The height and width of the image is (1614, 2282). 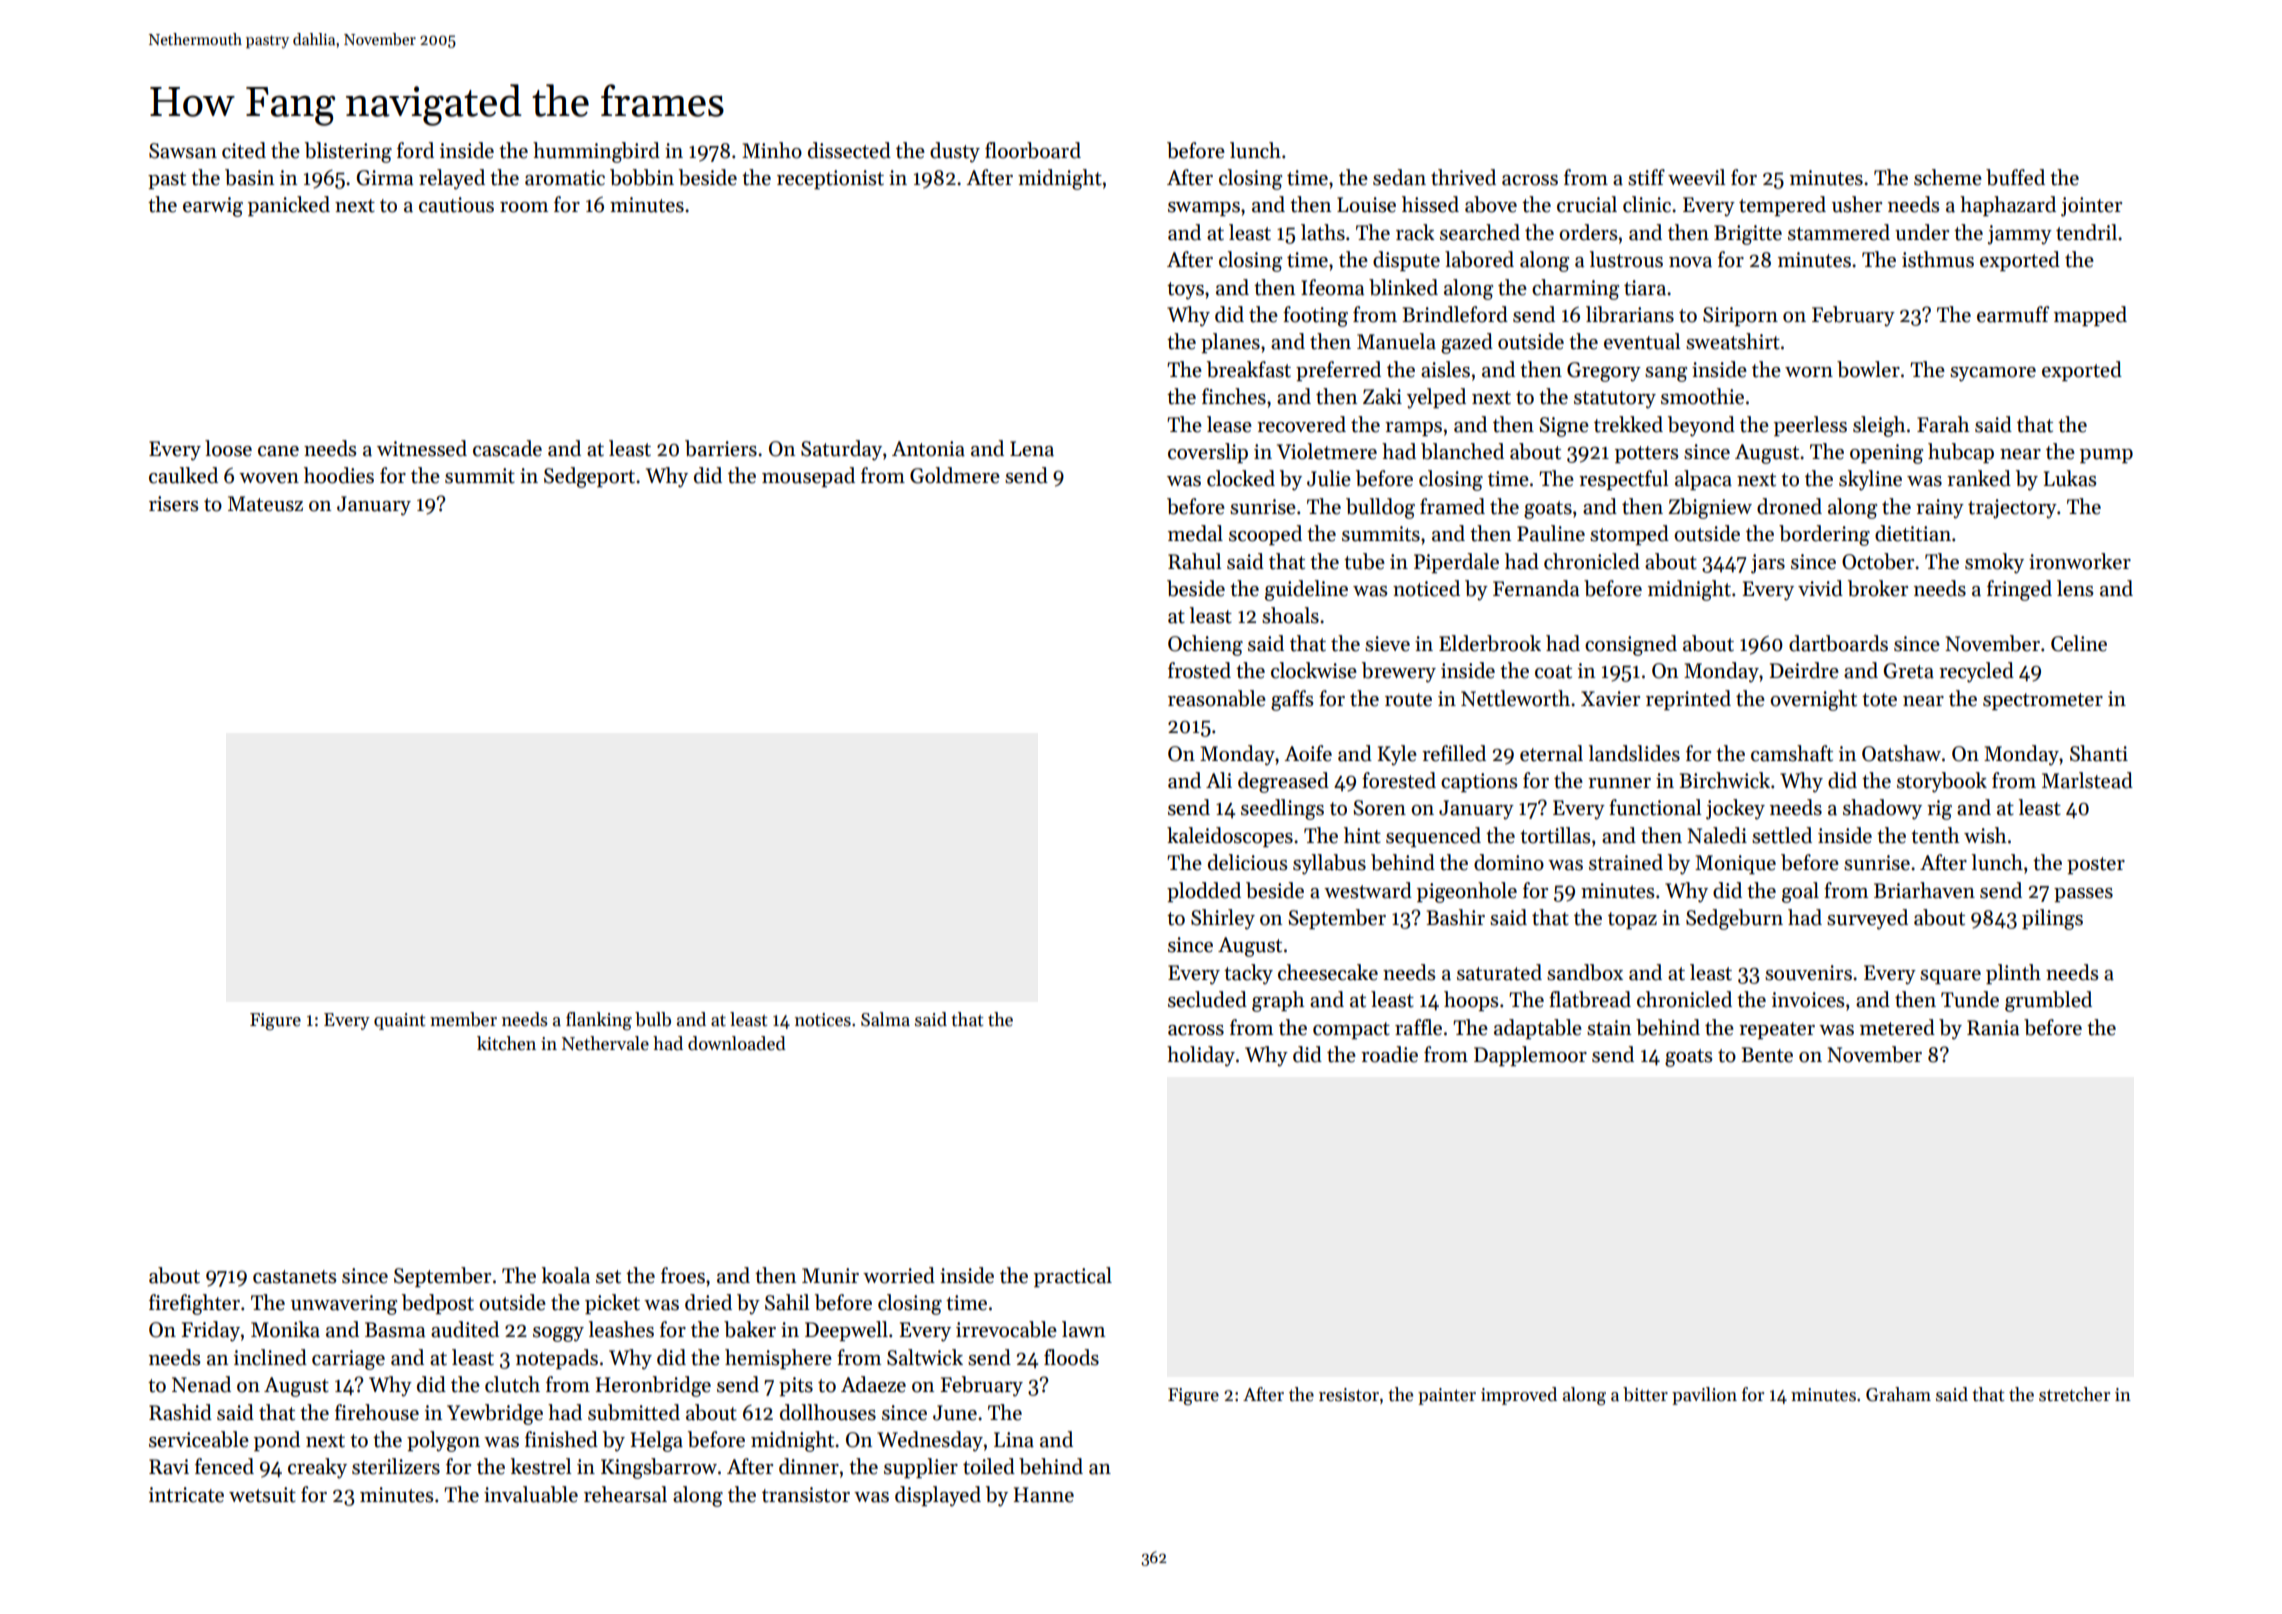 What do you see at coordinates (806, 1495) in the image?
I see `transistor` at bounding box center [806, 1495].
